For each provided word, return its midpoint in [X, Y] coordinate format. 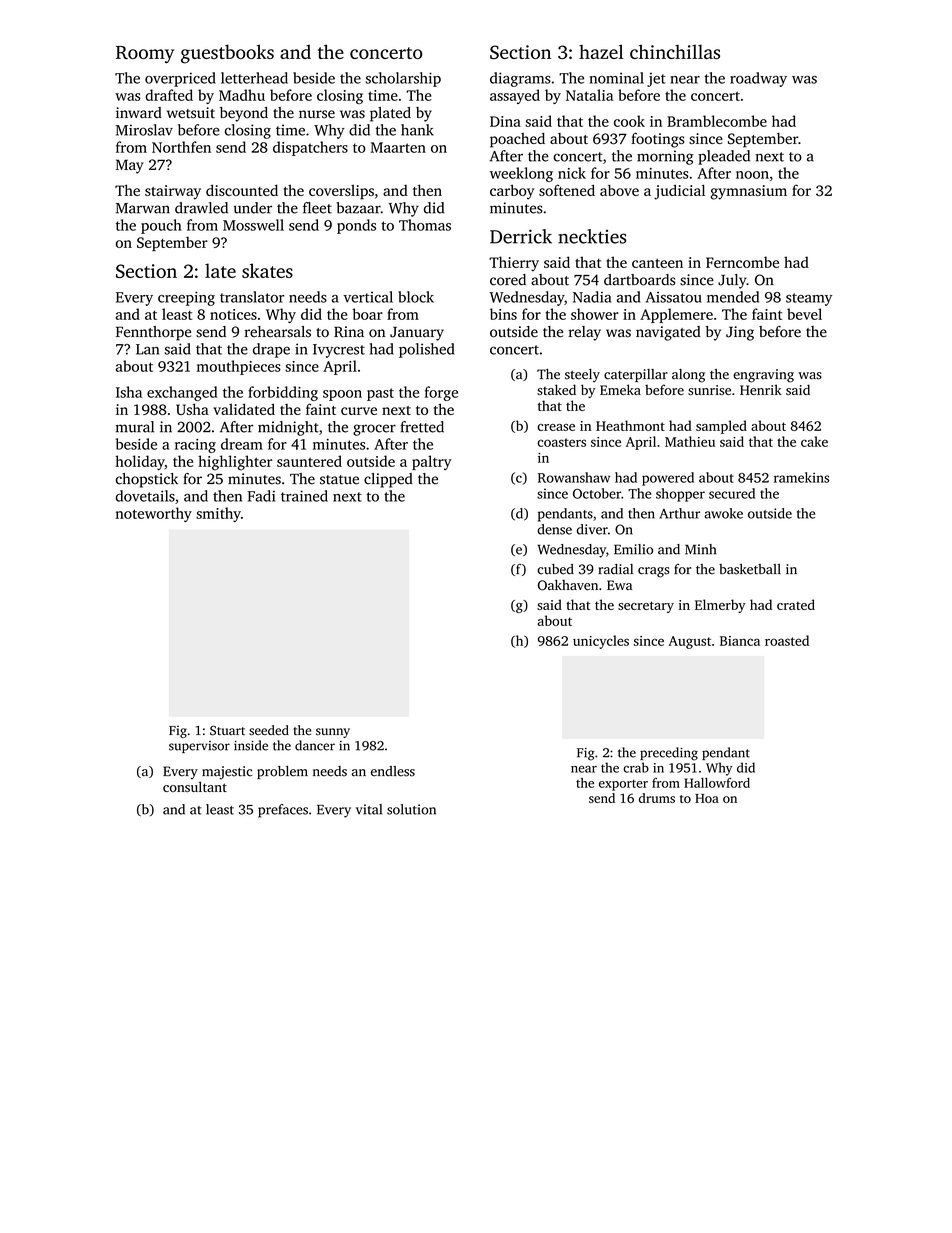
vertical [368, 297]
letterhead [254, 78]
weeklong [521, 174]
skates [267, 270]
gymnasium [748, 192]
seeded [269, 730]
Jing [740, 333]
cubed [555, 569]
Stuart [227, 730]
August [689, 642]
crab [636, 767]
